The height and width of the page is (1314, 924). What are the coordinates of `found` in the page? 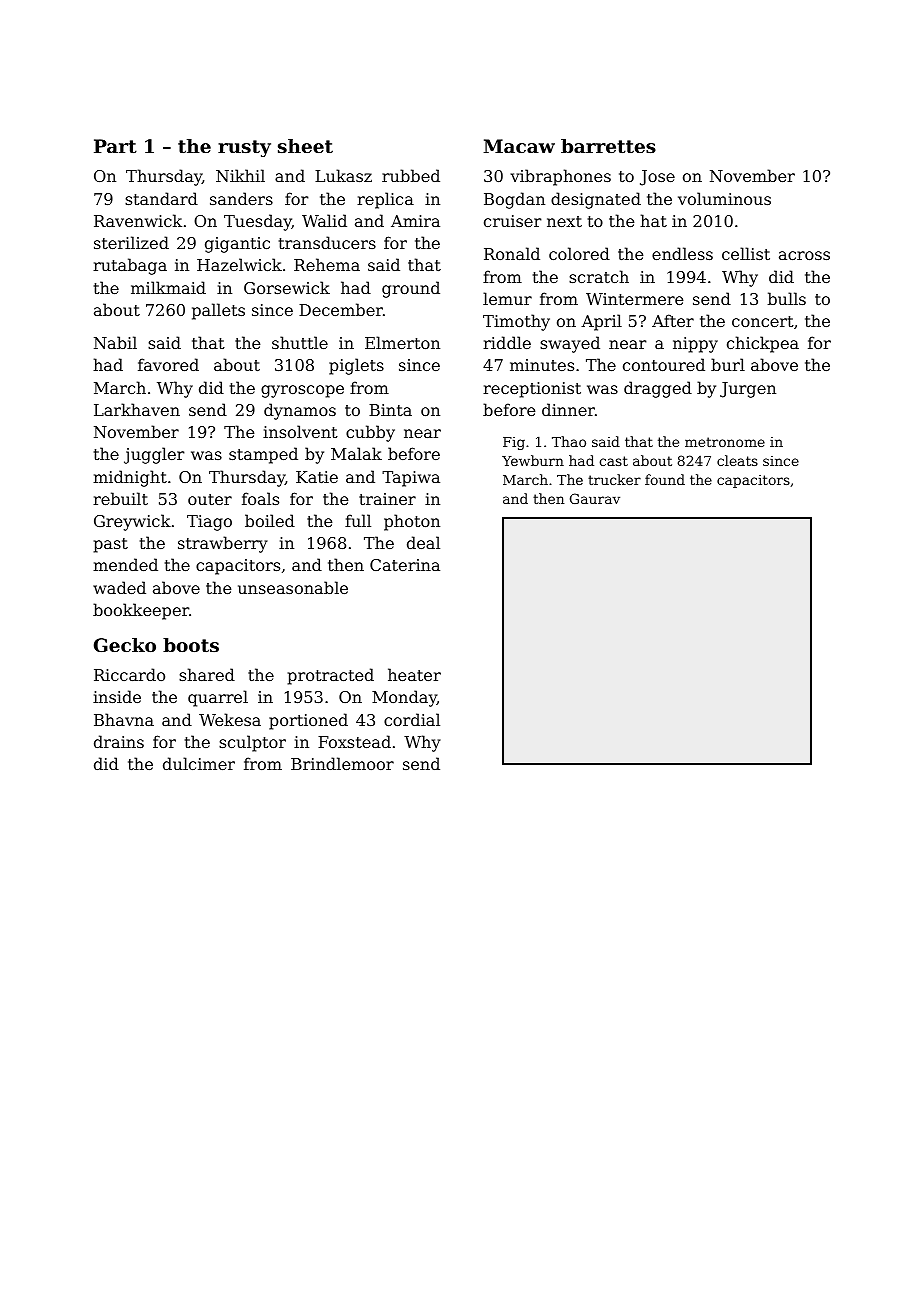 It's located at (665, 479).
